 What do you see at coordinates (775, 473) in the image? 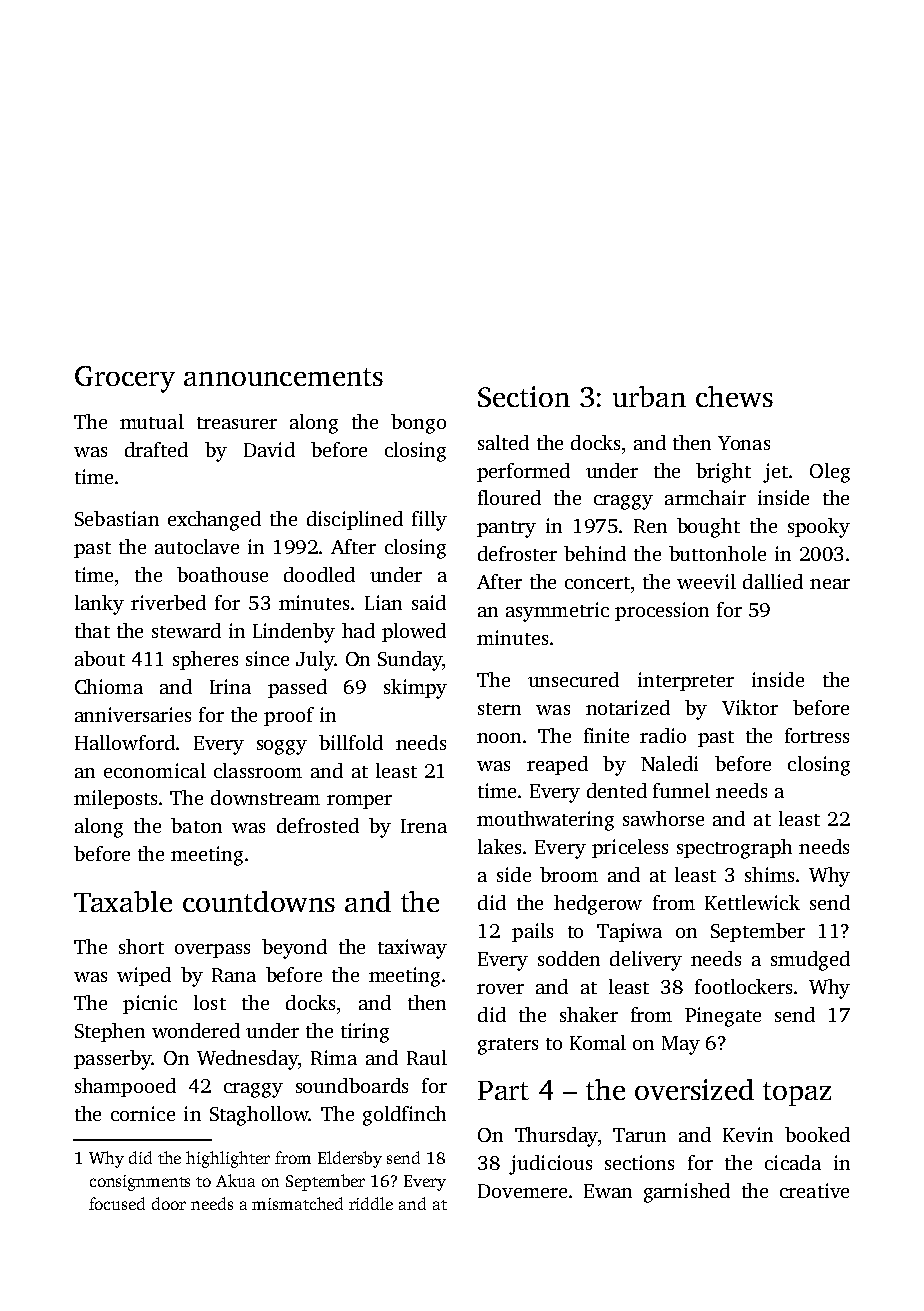
I see `jet` at bounding box center [775, 473].
